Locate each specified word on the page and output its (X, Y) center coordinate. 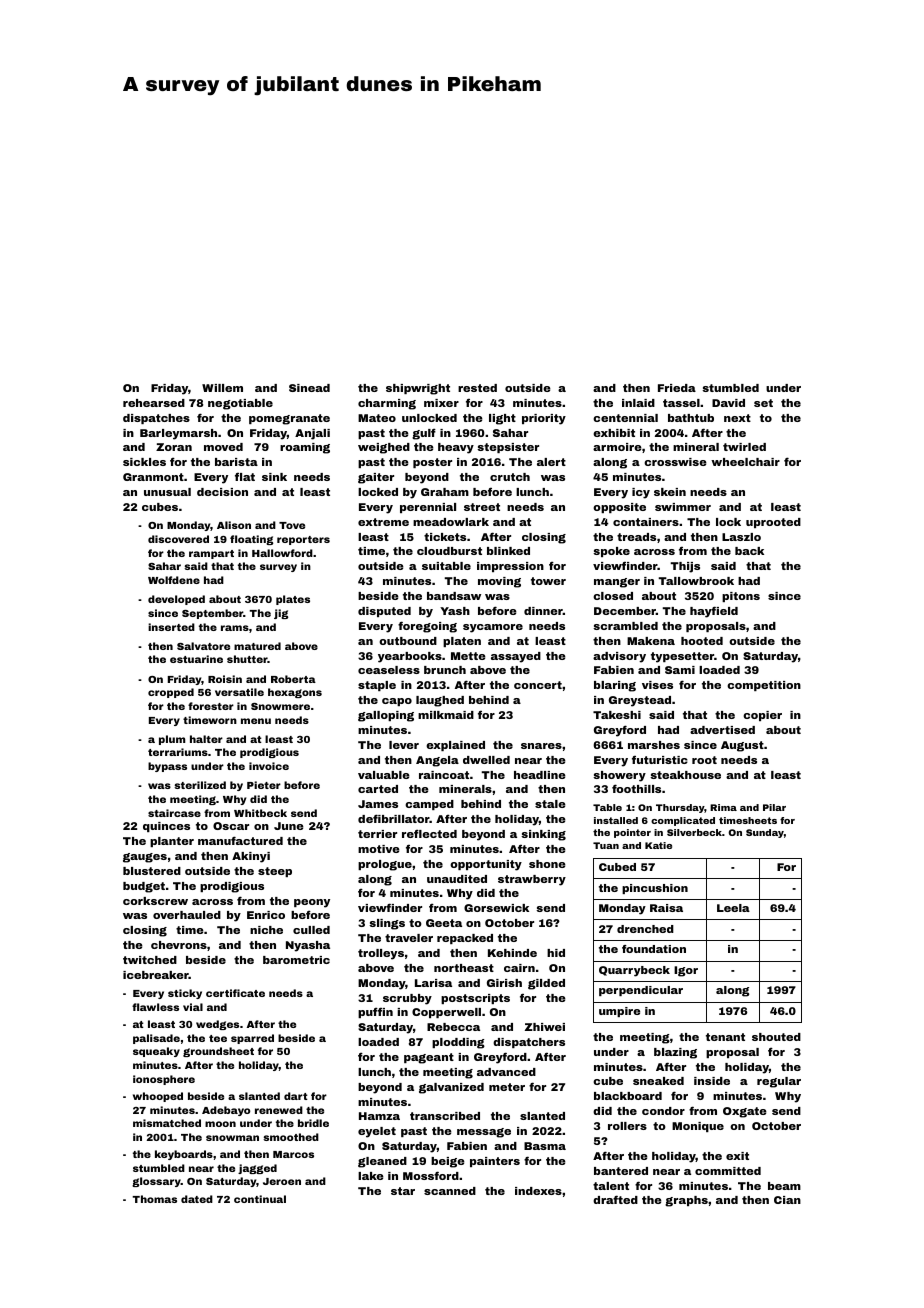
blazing (675, 1053)
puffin (375, 1013)
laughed (440, 701)
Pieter (264, 785)
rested (477, 388)
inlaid (638, 403)
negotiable (240, 404)
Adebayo (226, 1111)
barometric (296, 960)
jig (281, 614)
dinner (543, 611)
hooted (702, 641)
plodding (458, 1043)
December (625, 611)
